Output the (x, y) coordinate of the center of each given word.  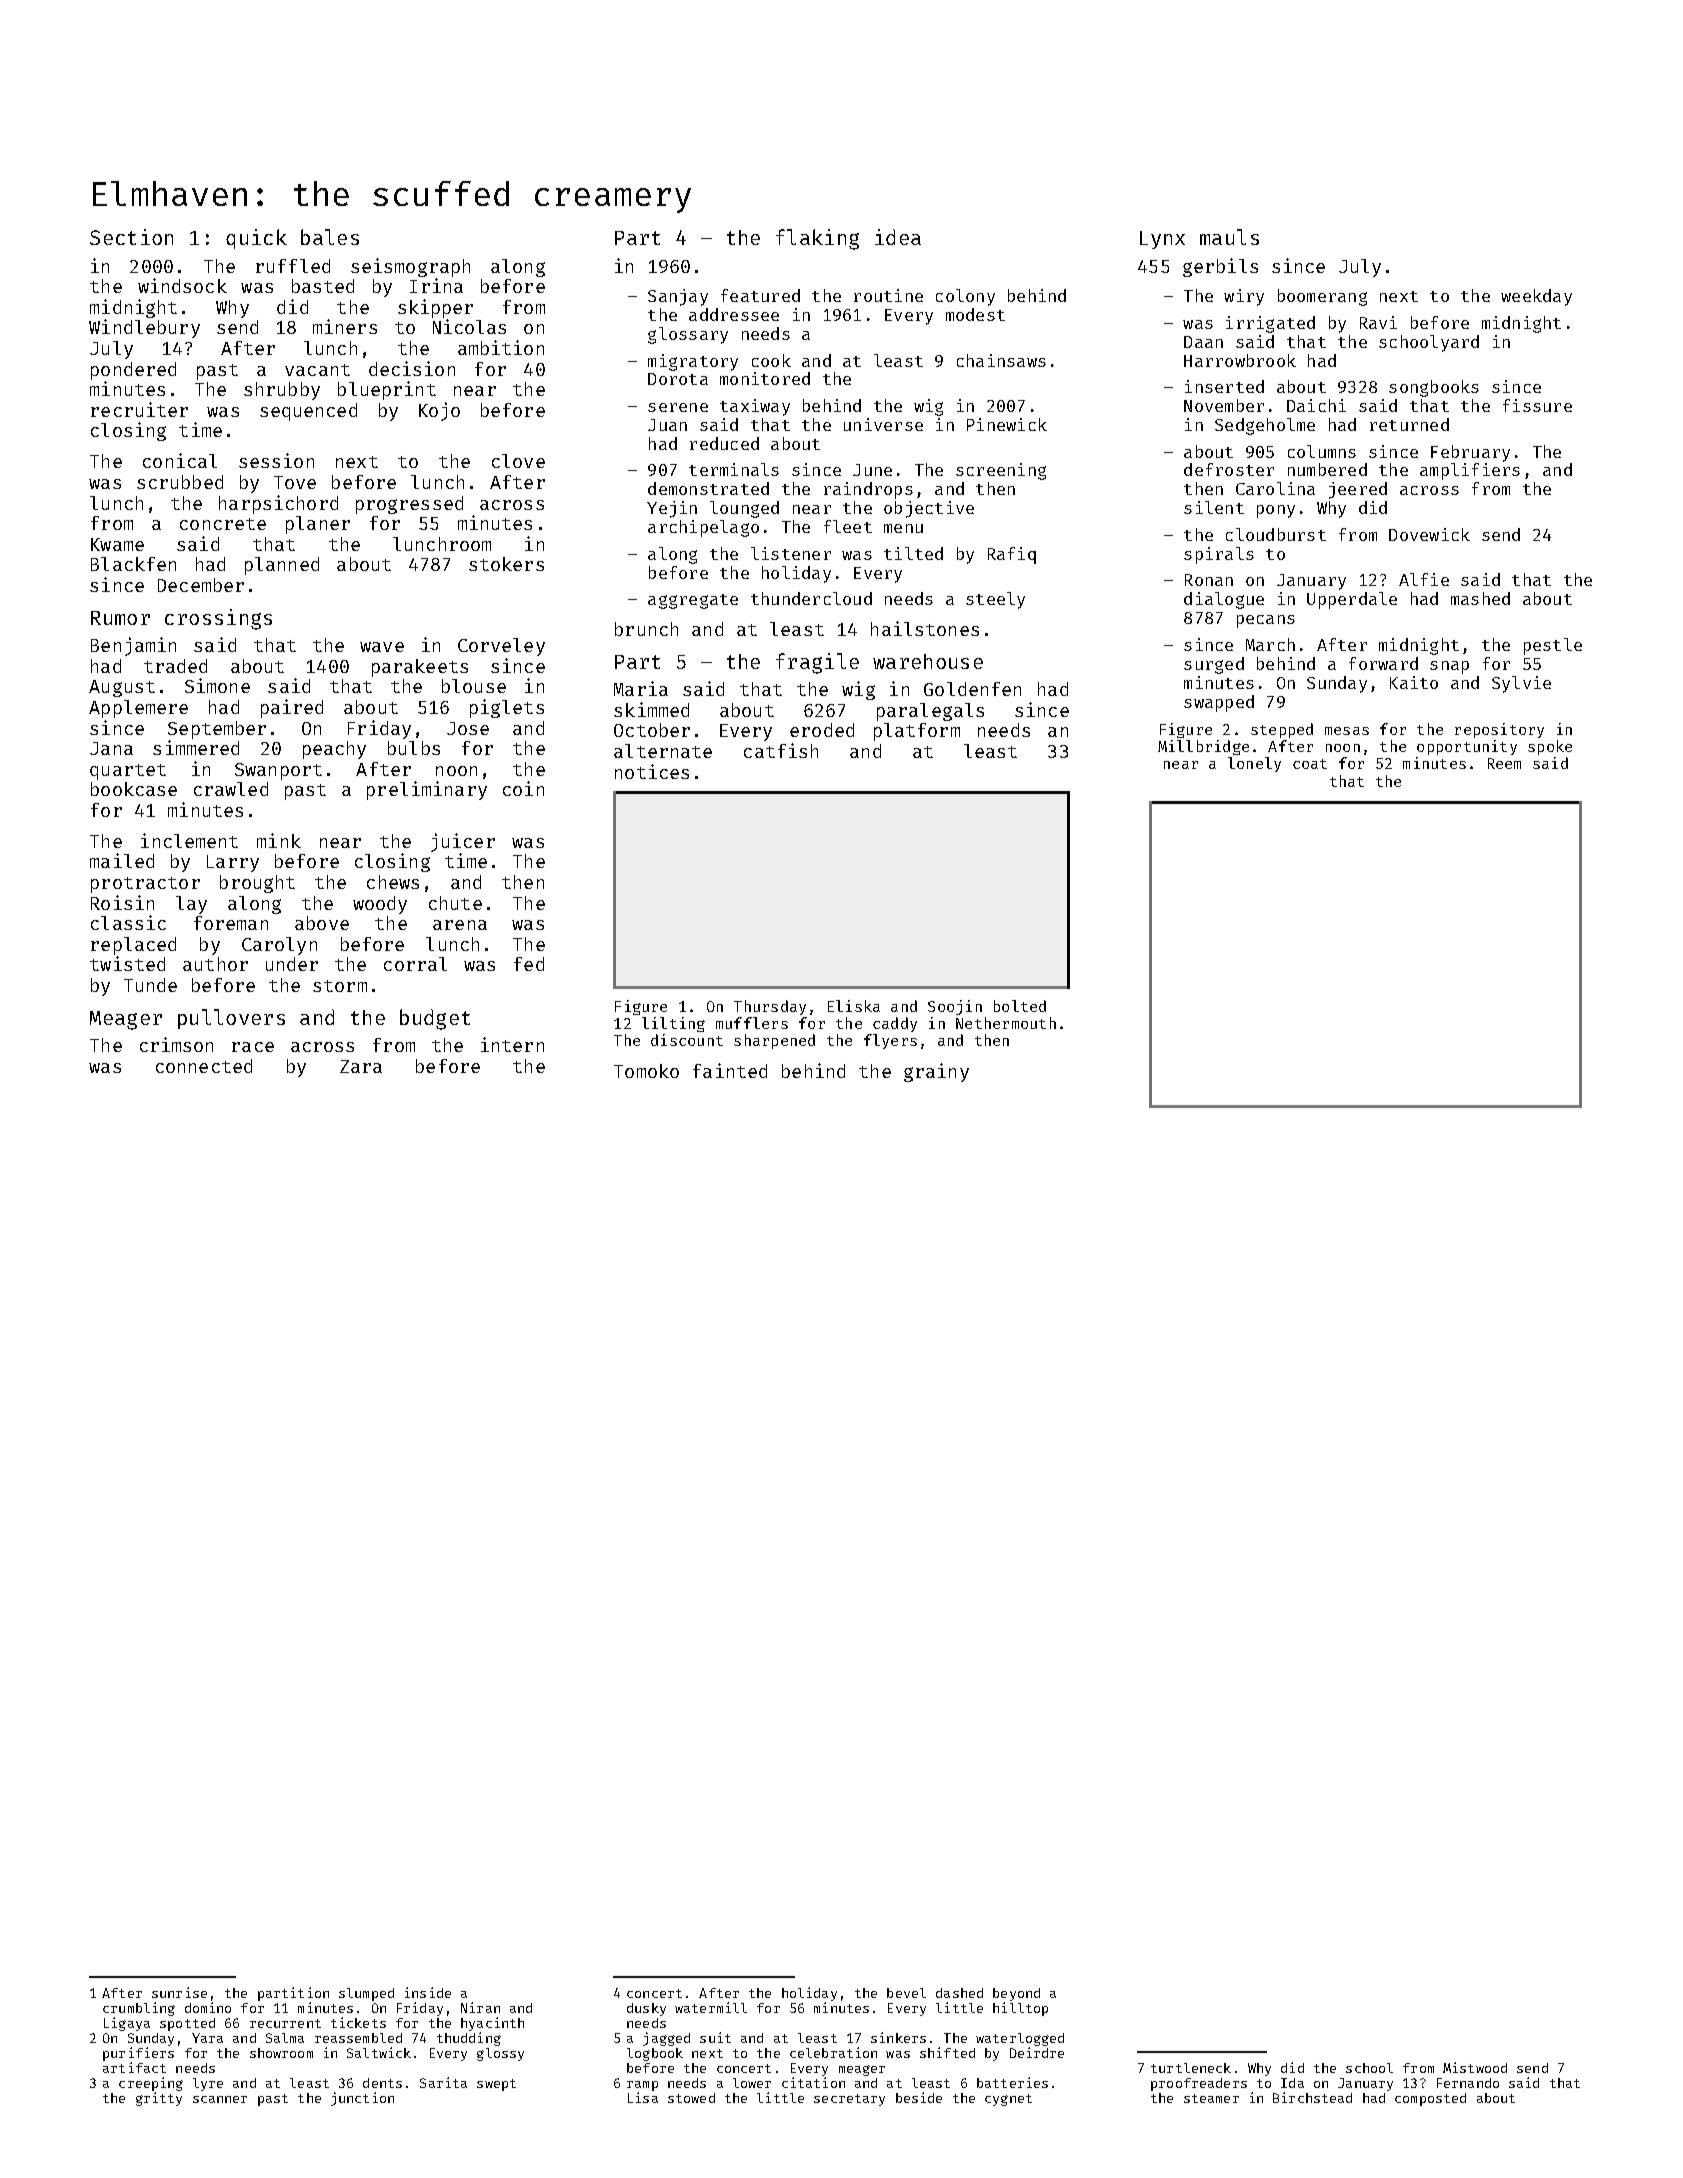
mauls (1229, 237)
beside (919, 2097)
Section (131, 237)
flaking (817, 239)
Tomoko (646, 1071)
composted (1430, 2099)
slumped (366, 1994)
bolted (1020, 1006)
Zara (361, 1066)
